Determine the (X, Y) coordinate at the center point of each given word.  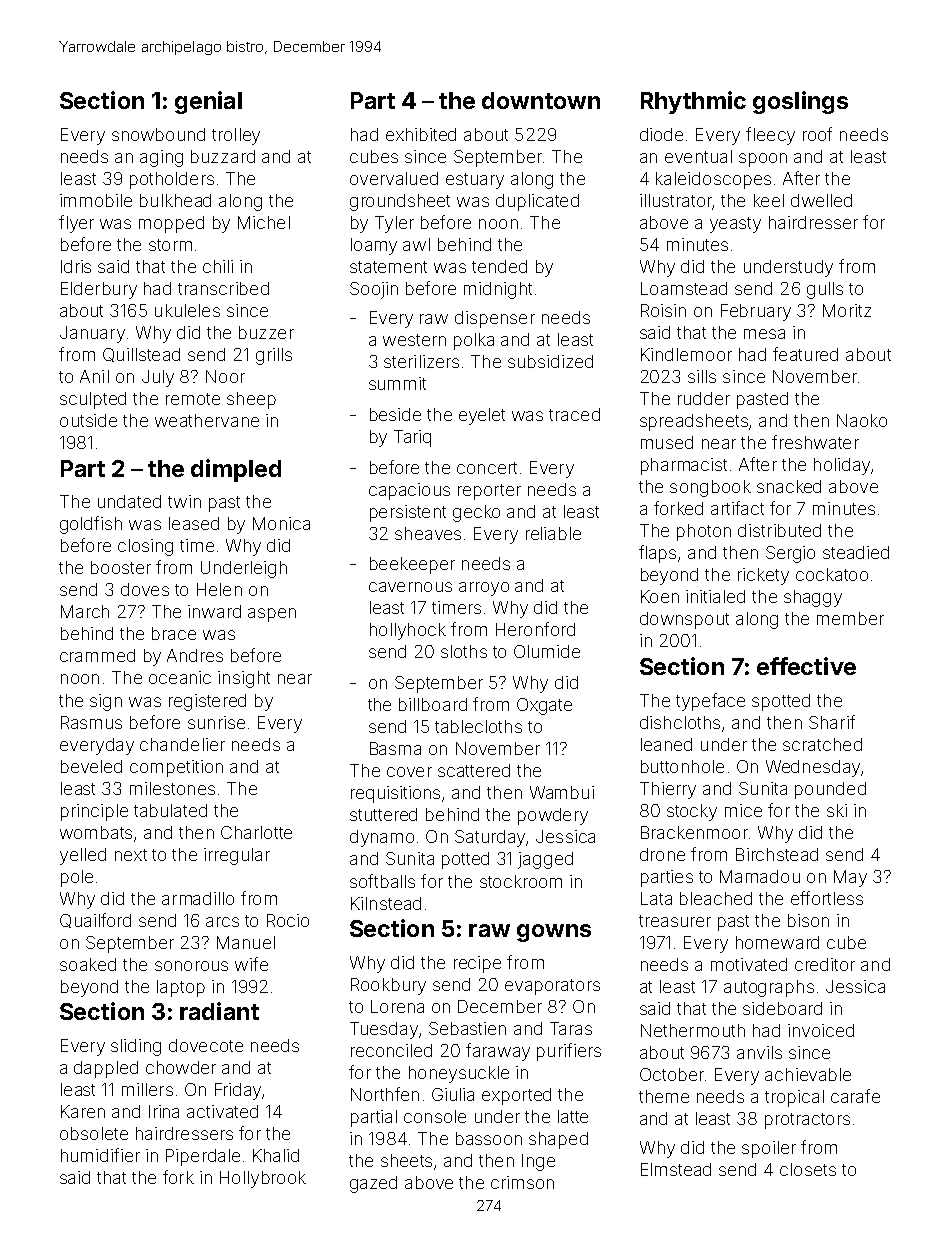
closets (808, 1169)
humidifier (100, 1155)
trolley (236, 136)
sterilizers (421, 361)
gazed (373, 1184)
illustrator (676, 200)
